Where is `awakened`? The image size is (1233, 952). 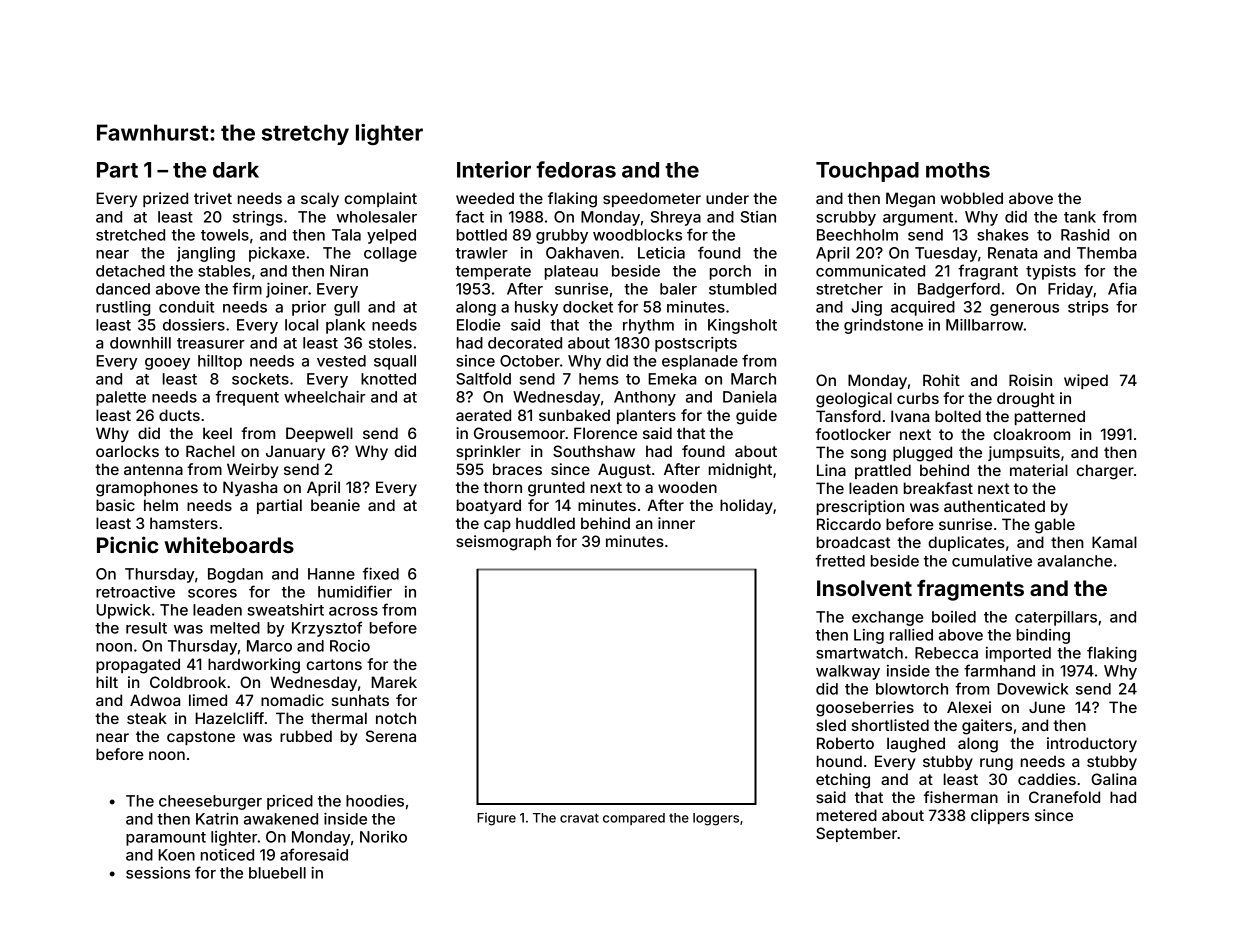
awakened is located at coordinates (281, 819).
